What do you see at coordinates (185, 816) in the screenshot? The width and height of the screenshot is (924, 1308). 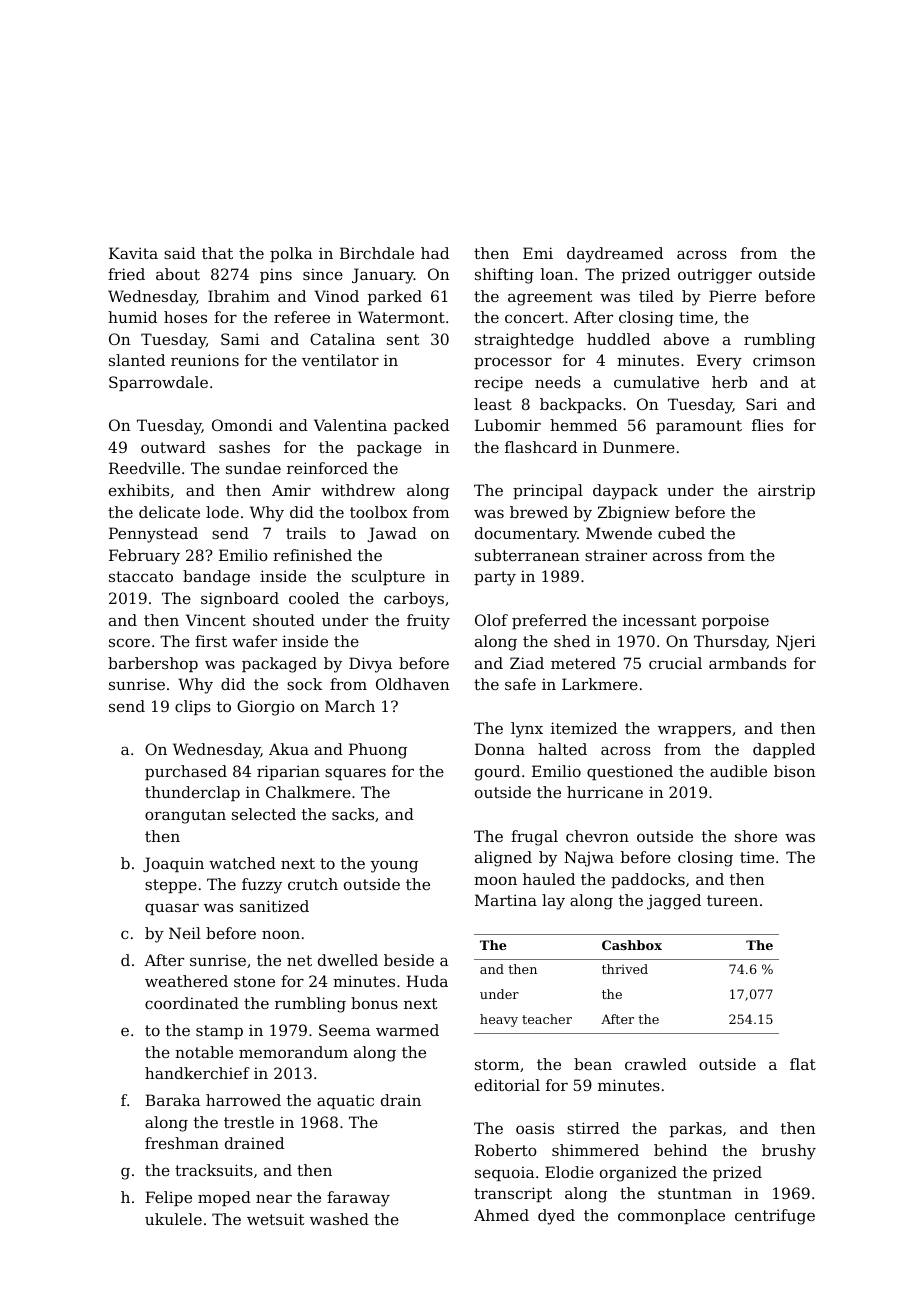 I see `orangutan` at bounding box center [185, 816].
